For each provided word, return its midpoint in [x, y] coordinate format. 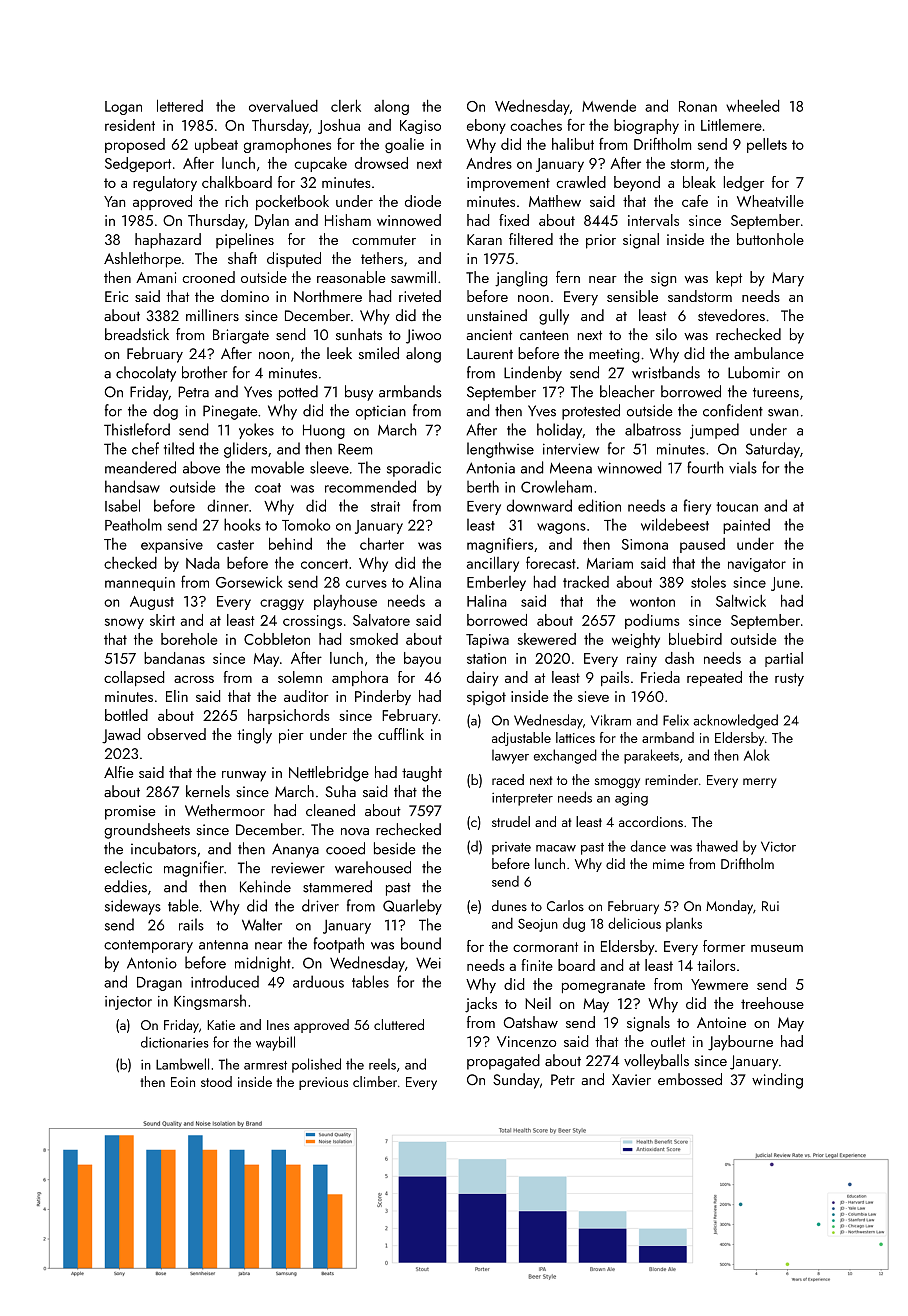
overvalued [283, 106]
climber [375, 1081]
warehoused [373, 867]
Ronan [698, 106]
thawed [717, 846]
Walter [262, 924]
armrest [265, 1065]
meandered [140, 467]
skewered [547, 639]
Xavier [631, 1079]
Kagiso [420, 127]
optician [381, 412]
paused [702, 545]
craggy [282, 604]
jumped [714, 431]
